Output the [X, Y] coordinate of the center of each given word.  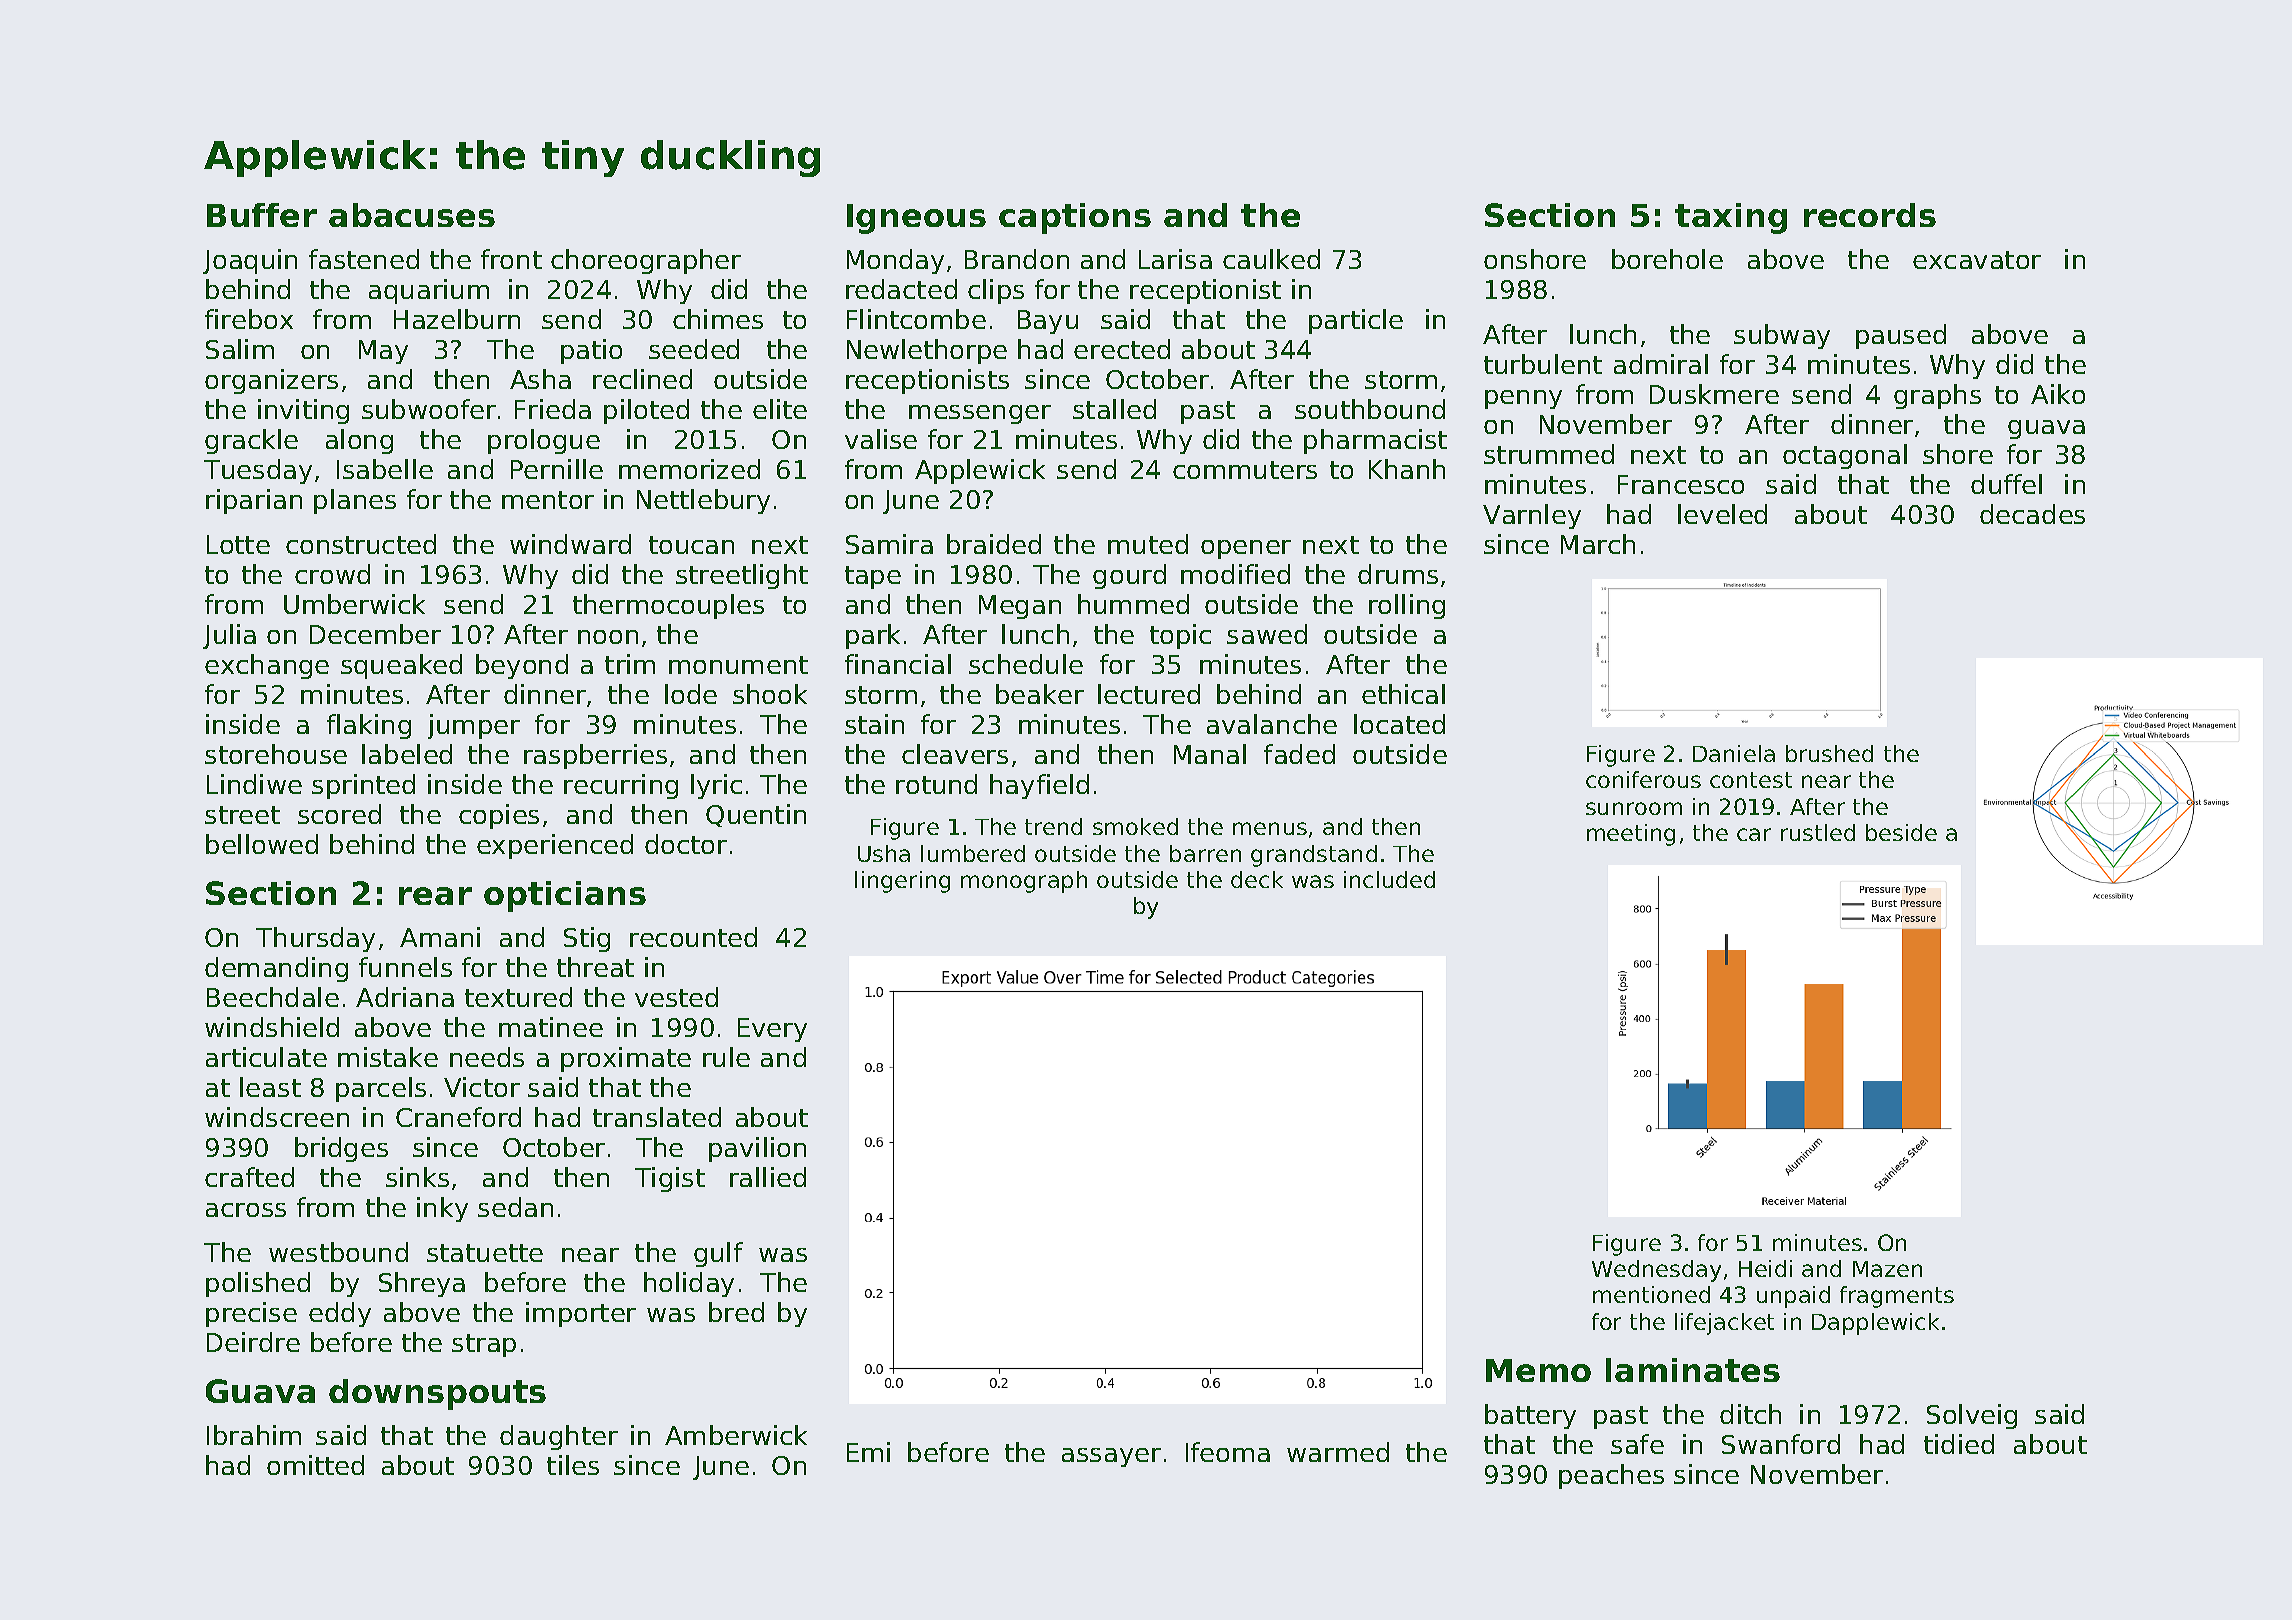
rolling [1407, 606]
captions [1075, 218]
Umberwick [354, 604]
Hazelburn [457, 319]
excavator [1977, 260]
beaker [1040, 694]
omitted [315, 1465]
